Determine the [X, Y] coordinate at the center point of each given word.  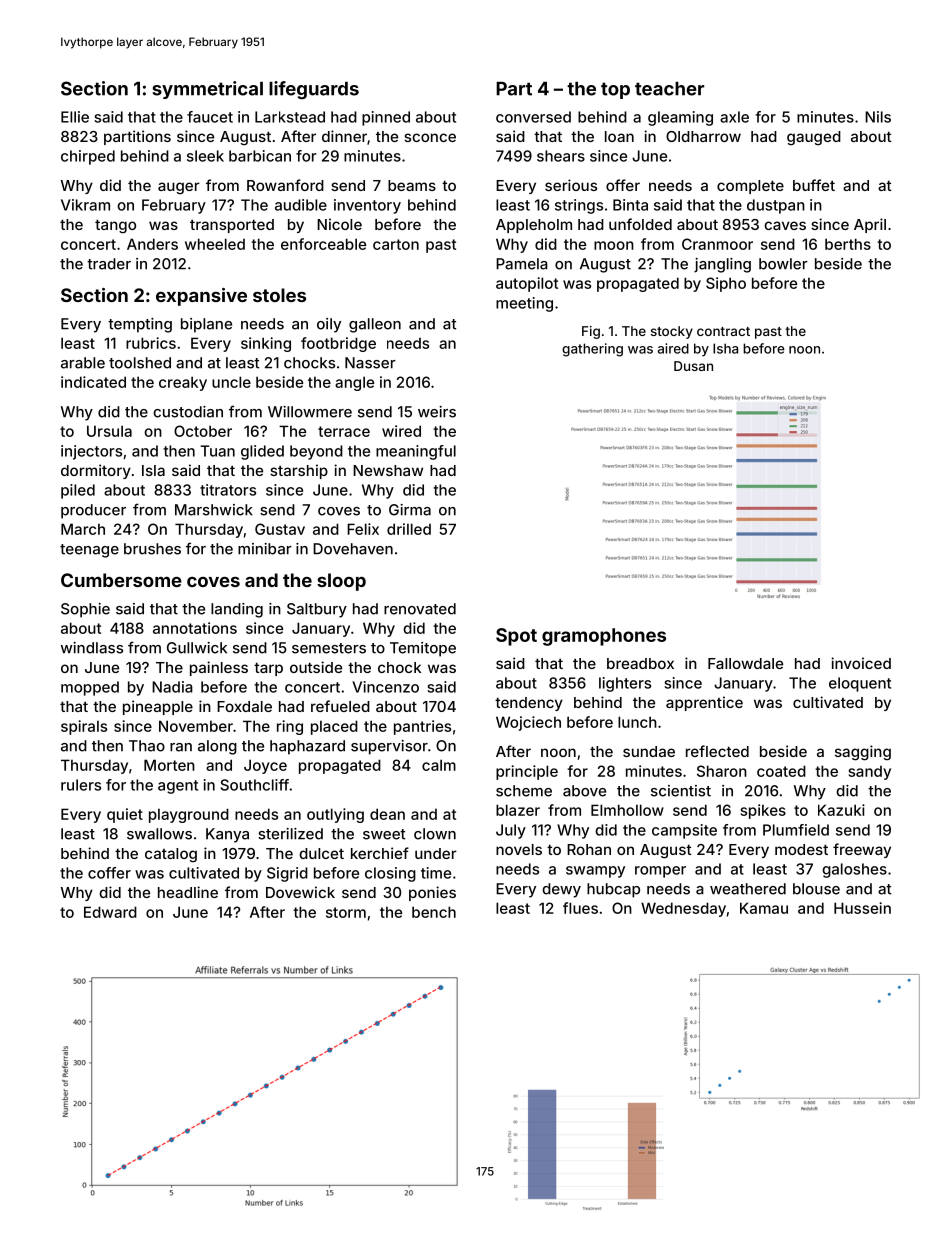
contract [723, 331]
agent [178, 787]
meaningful [416, 452]
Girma [410, 510]
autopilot [527, 284]
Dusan [693, 366]
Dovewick [300, 892]
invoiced [861, 663]
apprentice [704, 703]
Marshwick [214, 510]
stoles [279, 295]
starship [299, 471]
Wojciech [528, 723]
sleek [205, 156]
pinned [386, 118]
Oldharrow [703, 136]
